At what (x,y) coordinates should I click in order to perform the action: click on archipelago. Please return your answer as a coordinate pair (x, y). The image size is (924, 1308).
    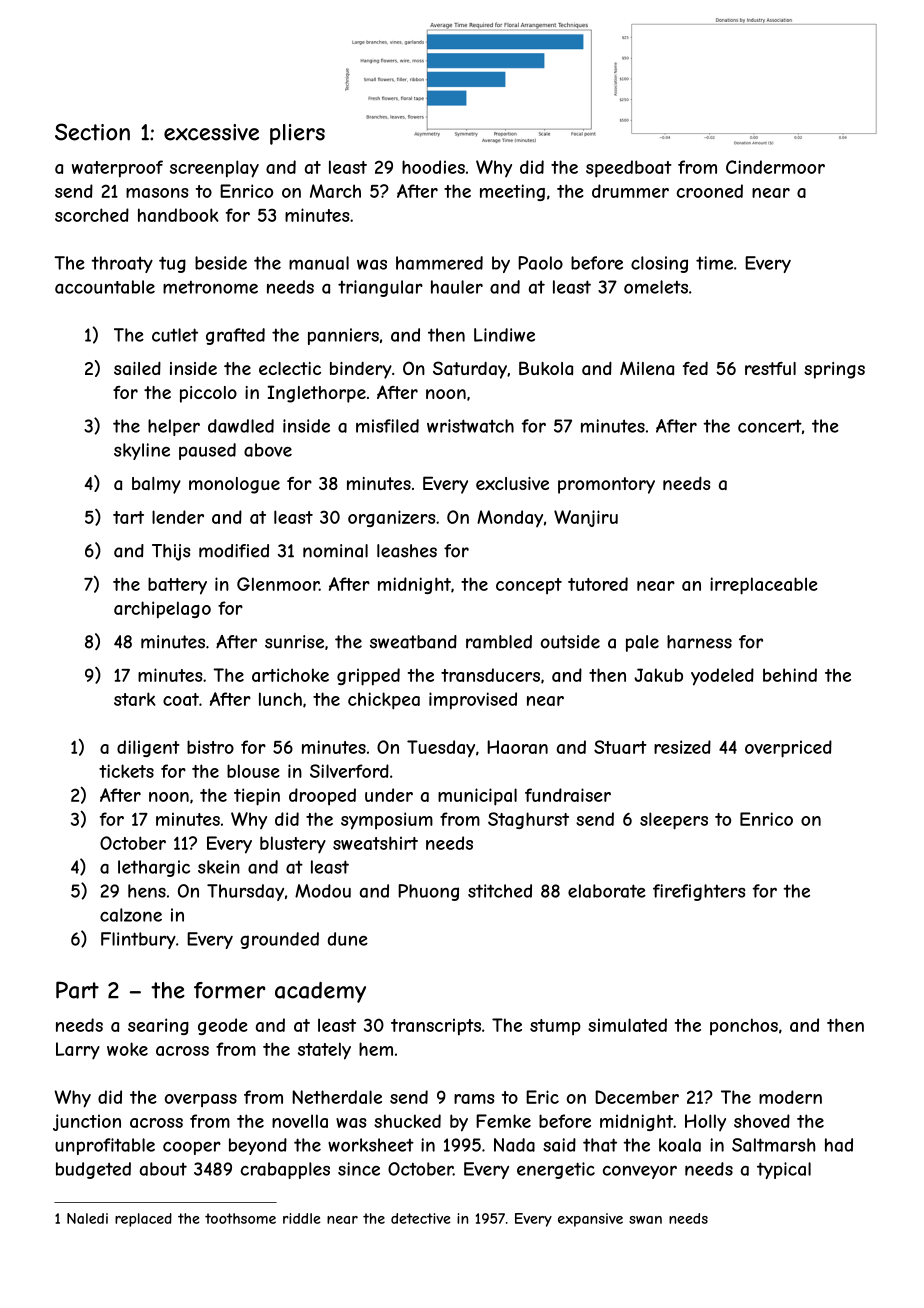
    Looking at the image, I should click on (162, 609).
